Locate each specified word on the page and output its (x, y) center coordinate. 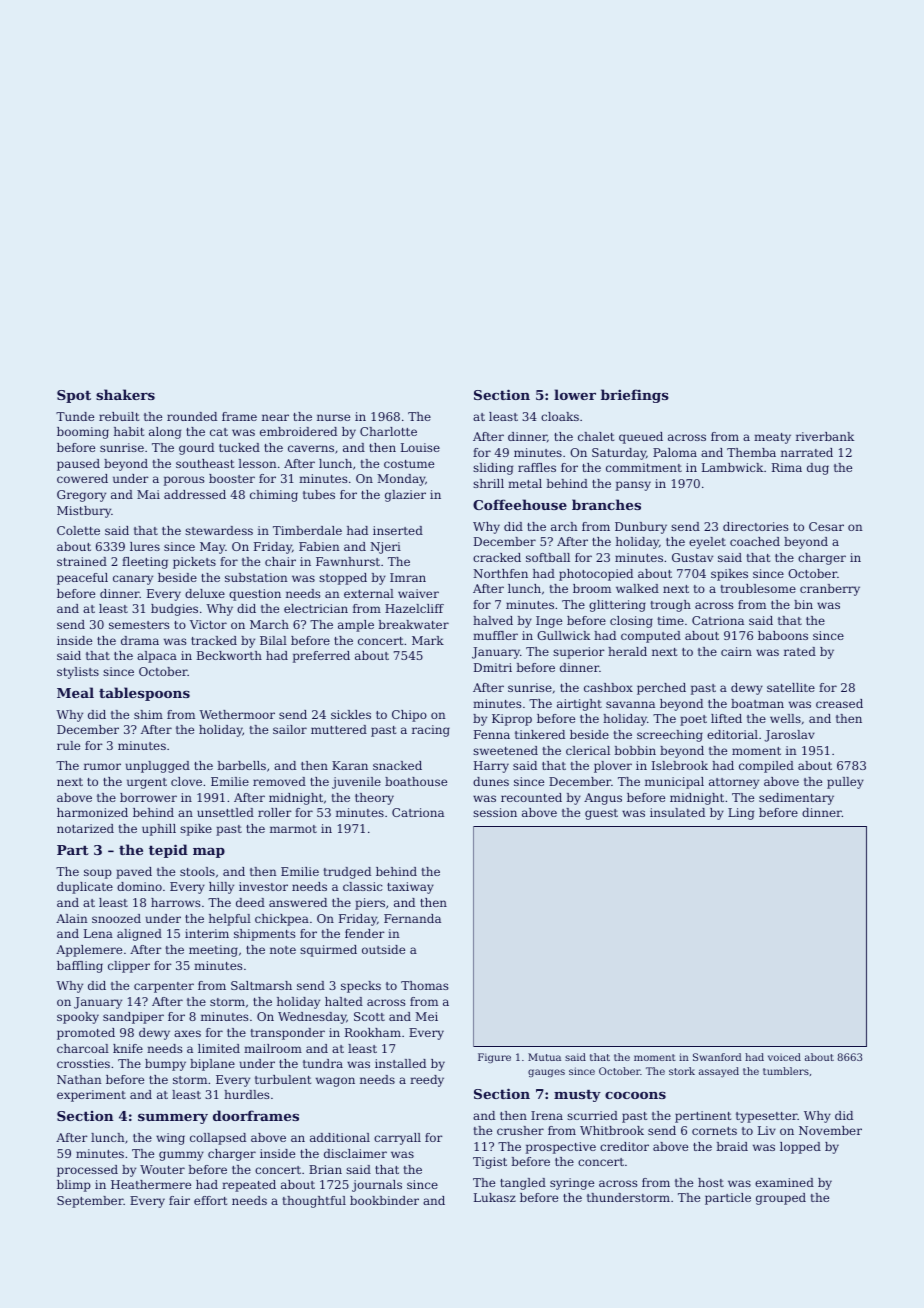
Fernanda (412, 918)
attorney (734, 783)
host (711, 1182)
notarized (85, 828)
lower (575, 394)
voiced (784, 1057)
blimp (74, 1186)
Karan (350, 765)
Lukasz (495, 1197)
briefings (635, 396)
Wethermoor (237, 714)
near (275, 417)
